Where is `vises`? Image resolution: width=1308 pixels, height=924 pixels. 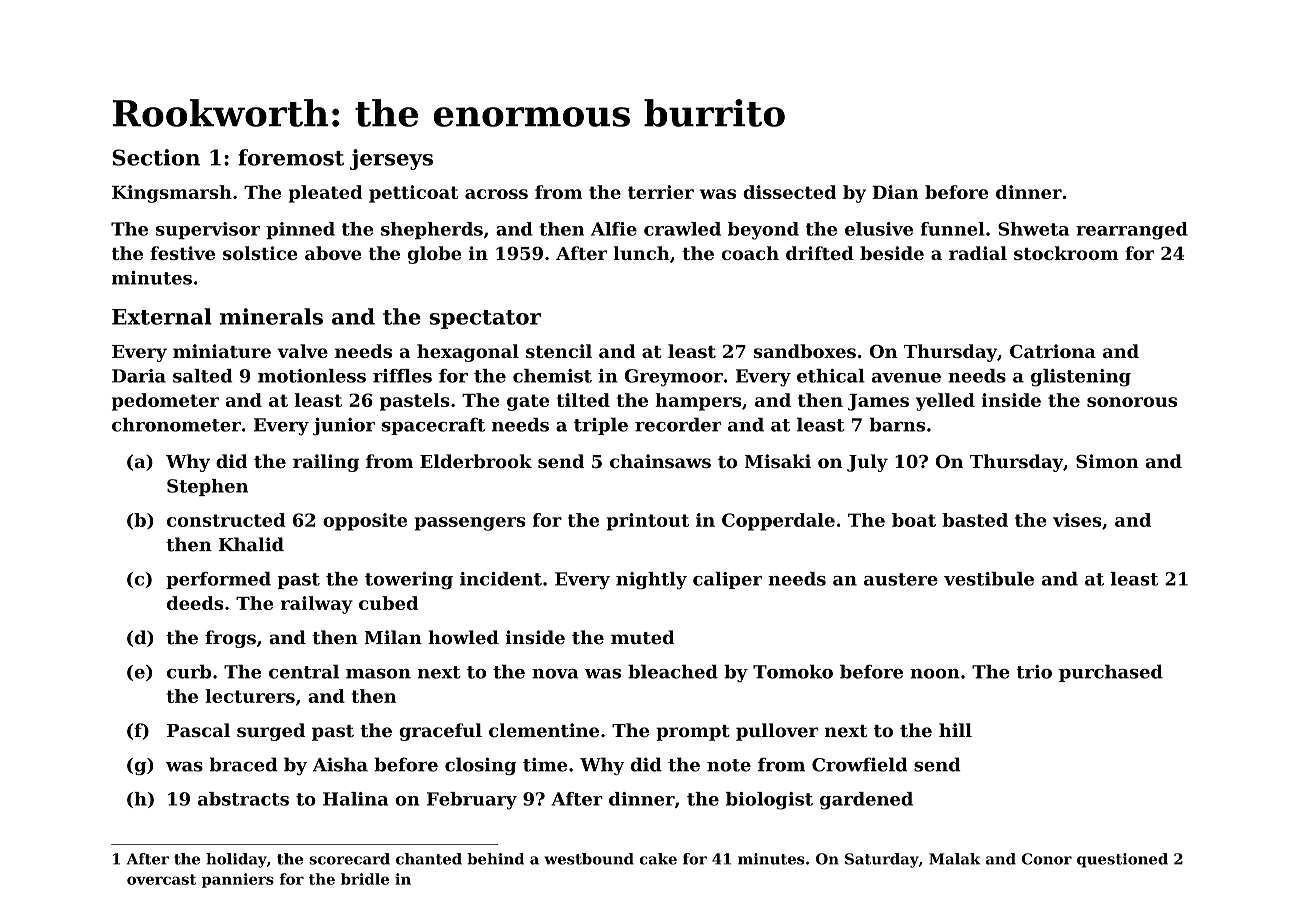 vises is located at coordinates (1077, 520).
